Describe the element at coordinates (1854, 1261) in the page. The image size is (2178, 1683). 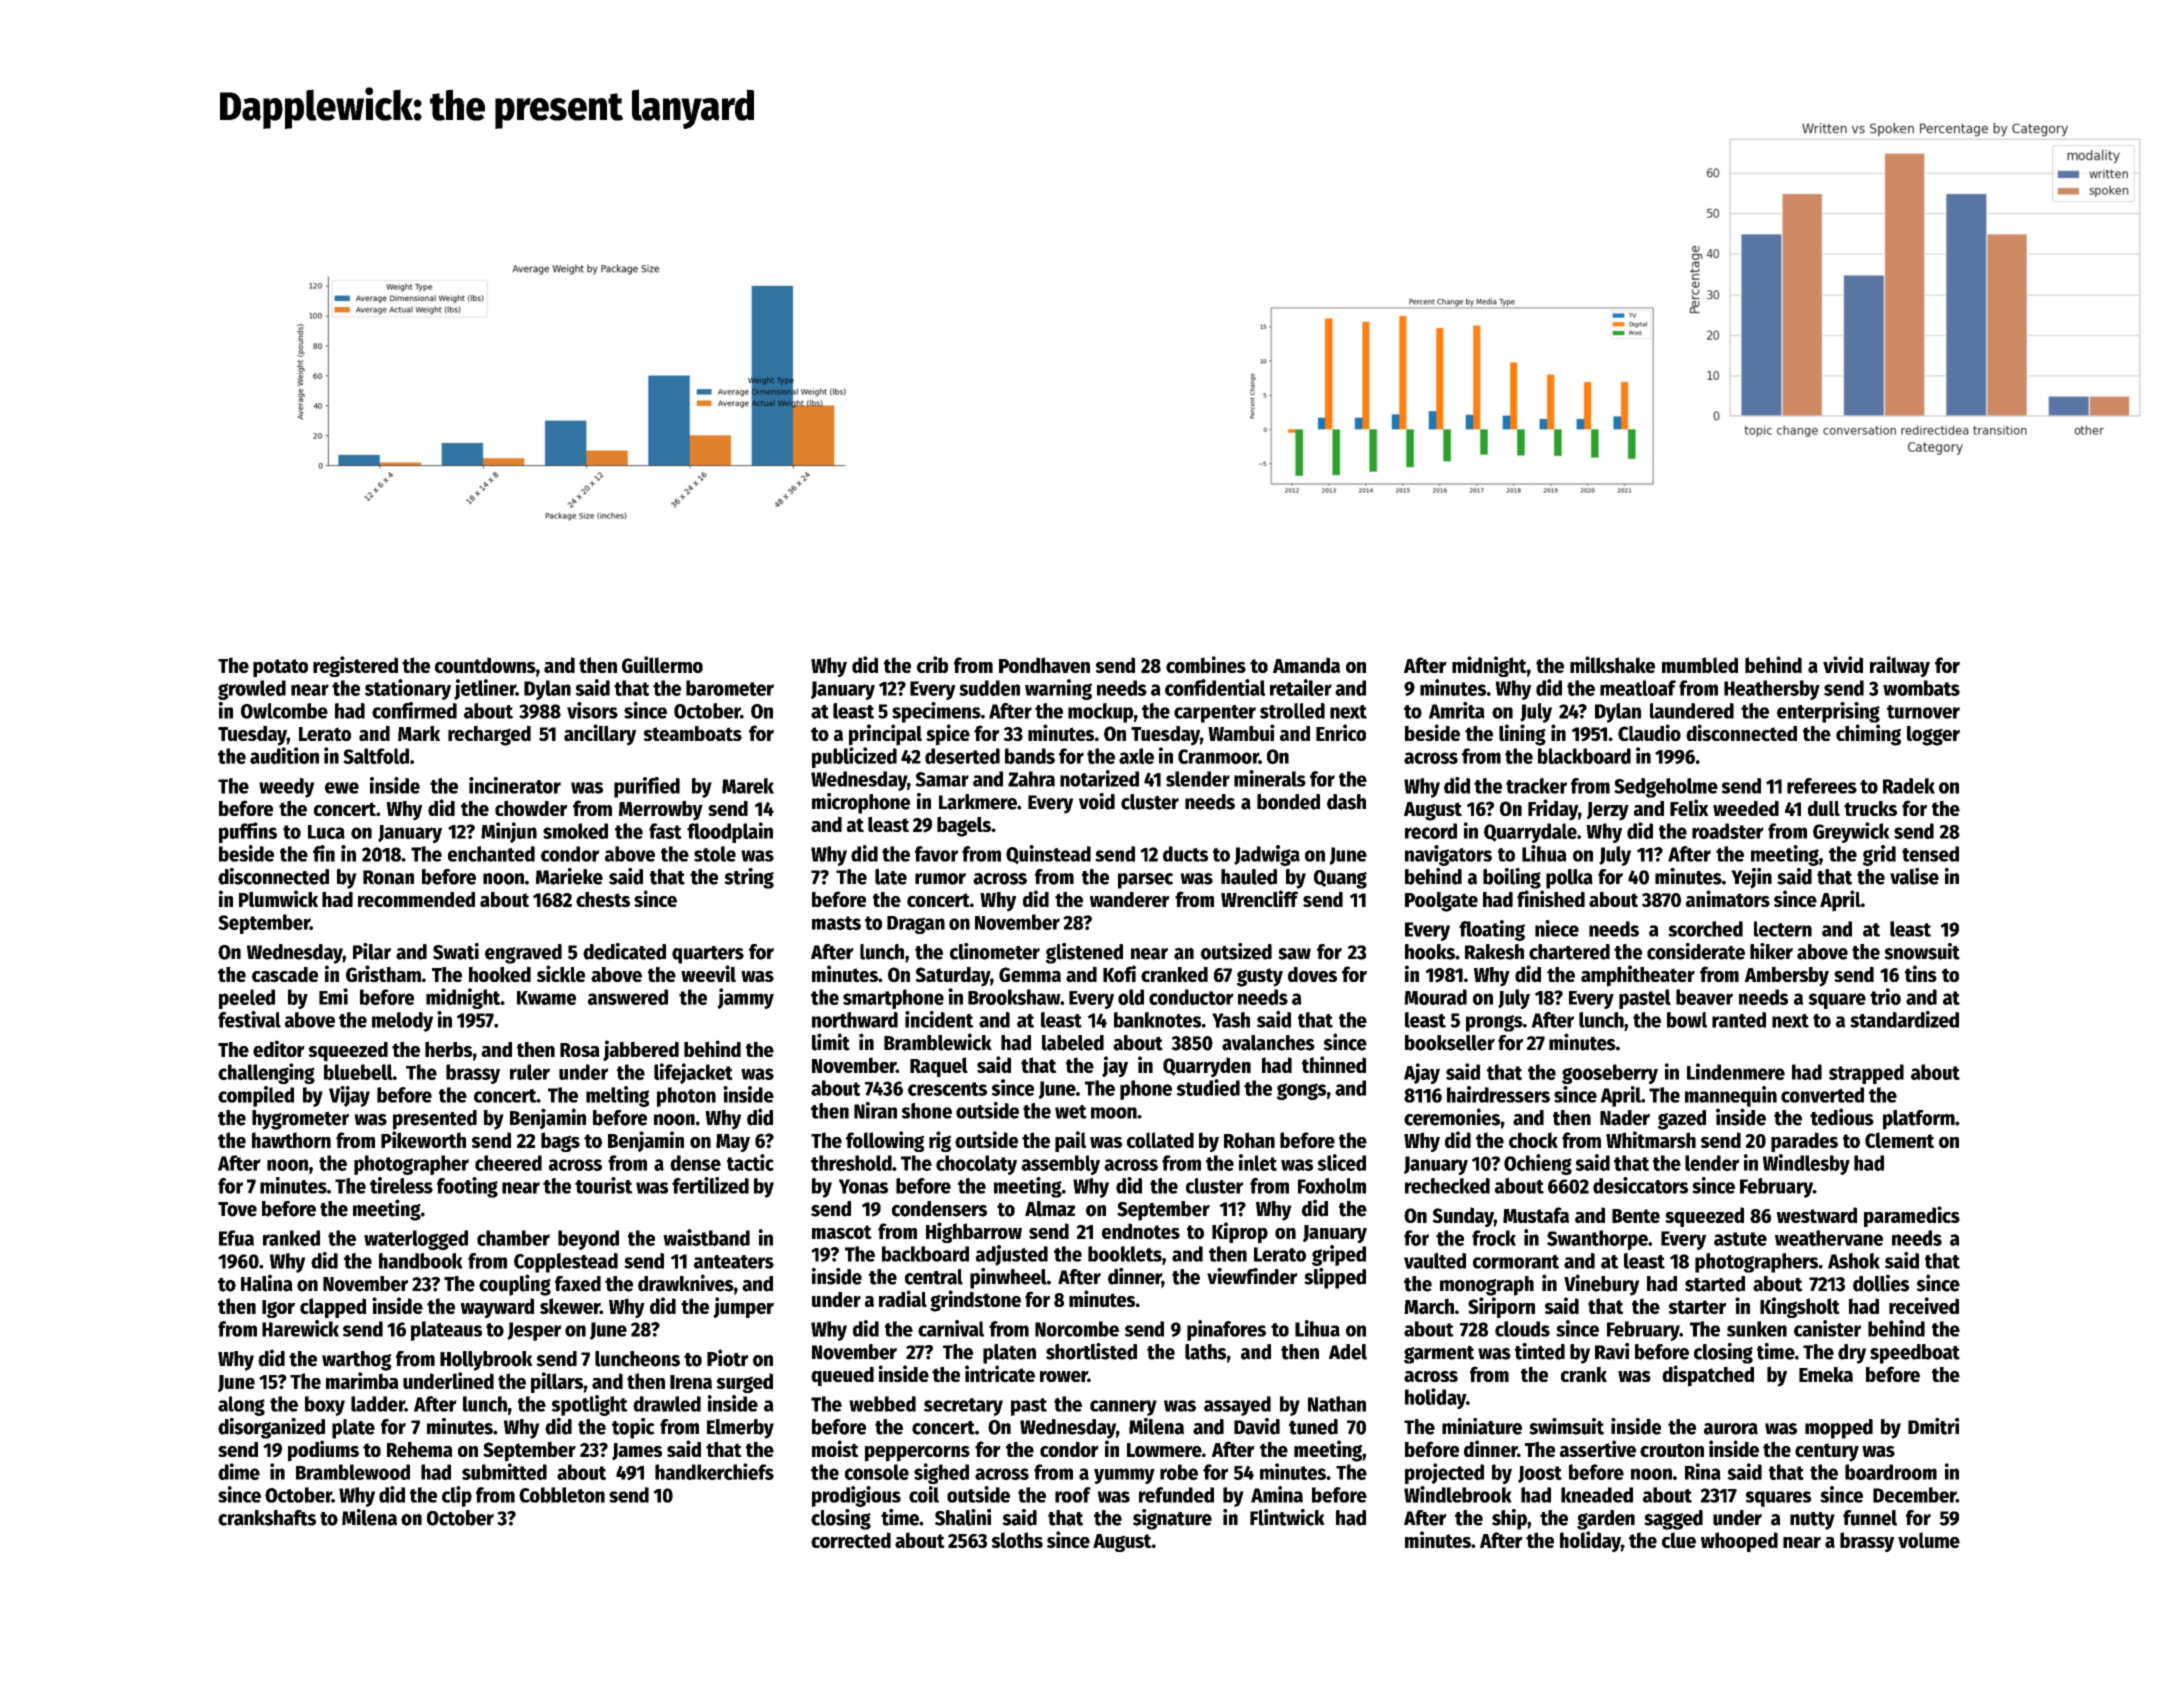
I see `Ashok` at that location.
